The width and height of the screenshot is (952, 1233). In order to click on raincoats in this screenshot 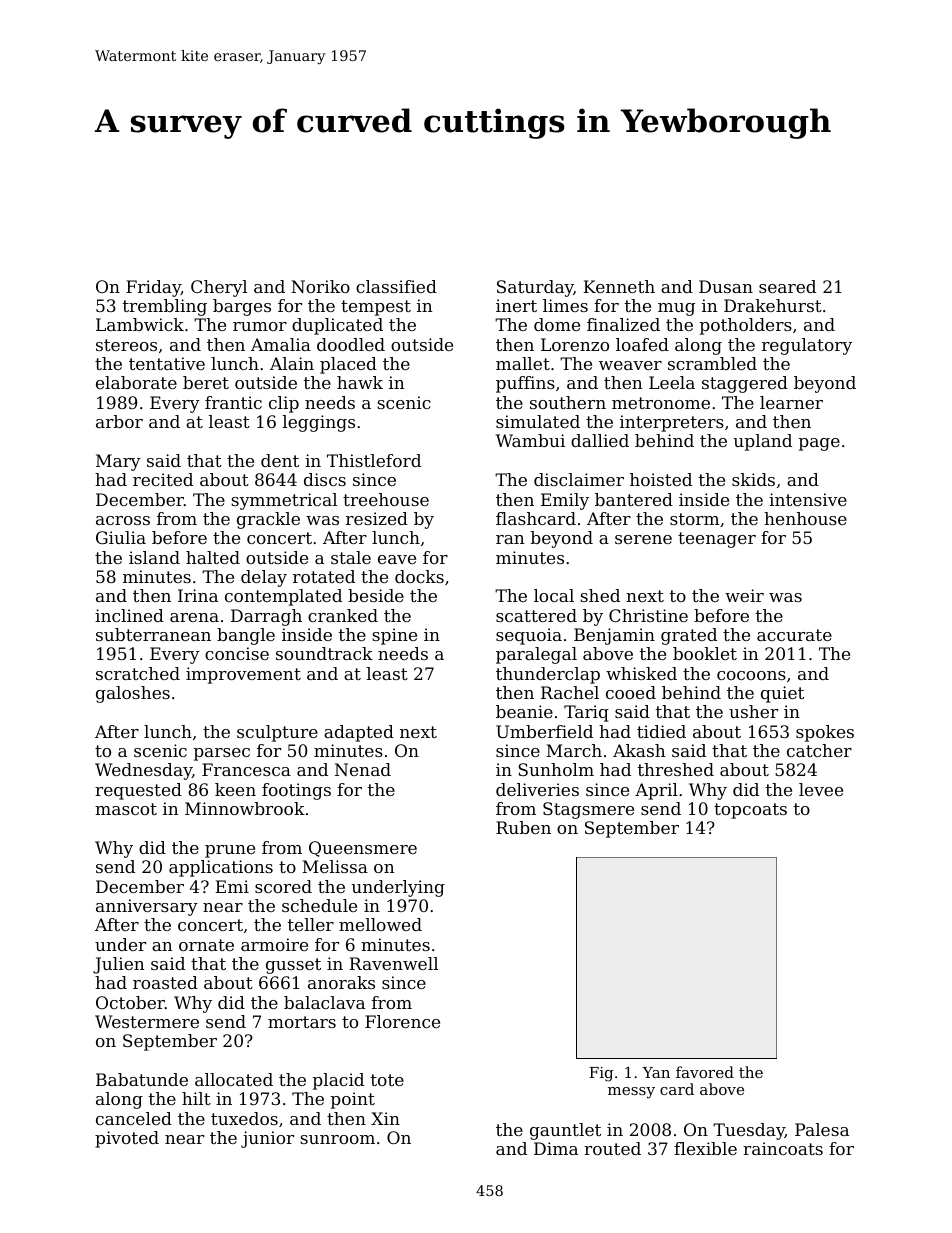, I will do `click(783, 1148)`.
